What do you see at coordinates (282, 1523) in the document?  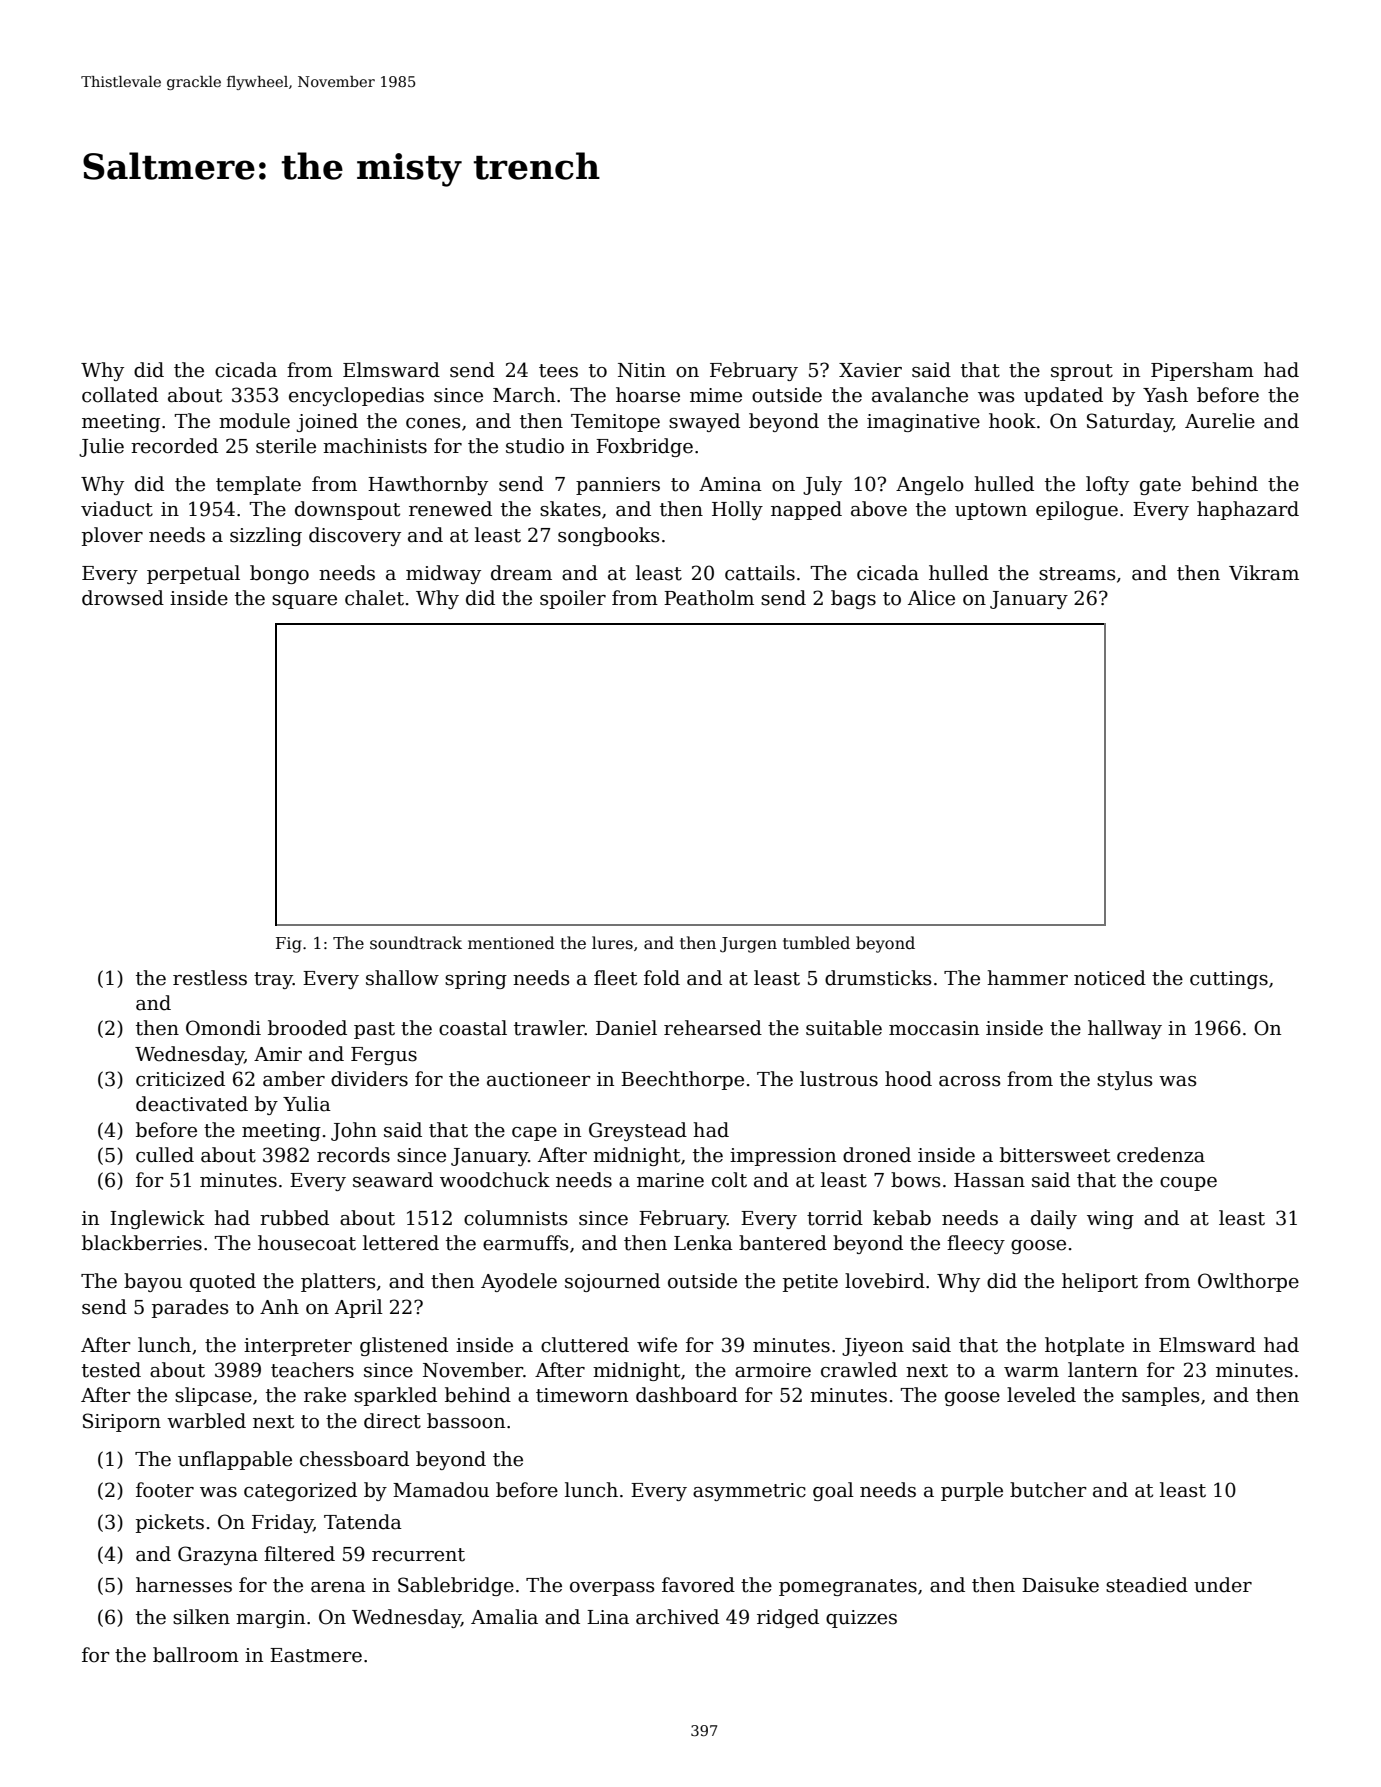 I see `Friday` at bounding box center [282, 1523].
